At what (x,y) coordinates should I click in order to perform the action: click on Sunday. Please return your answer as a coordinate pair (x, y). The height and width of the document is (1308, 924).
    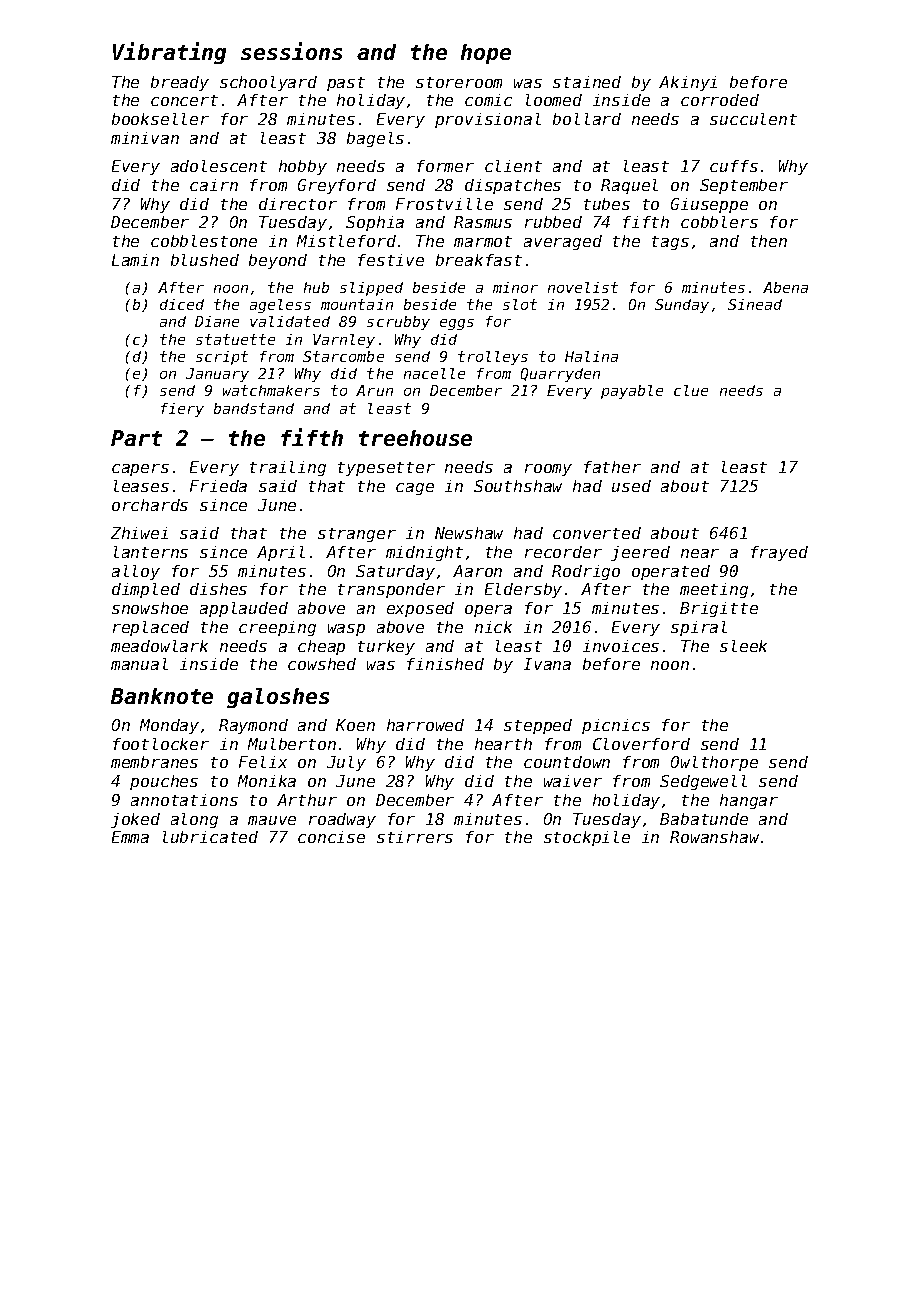
    Looking at the image, I should click on (682, 306).
